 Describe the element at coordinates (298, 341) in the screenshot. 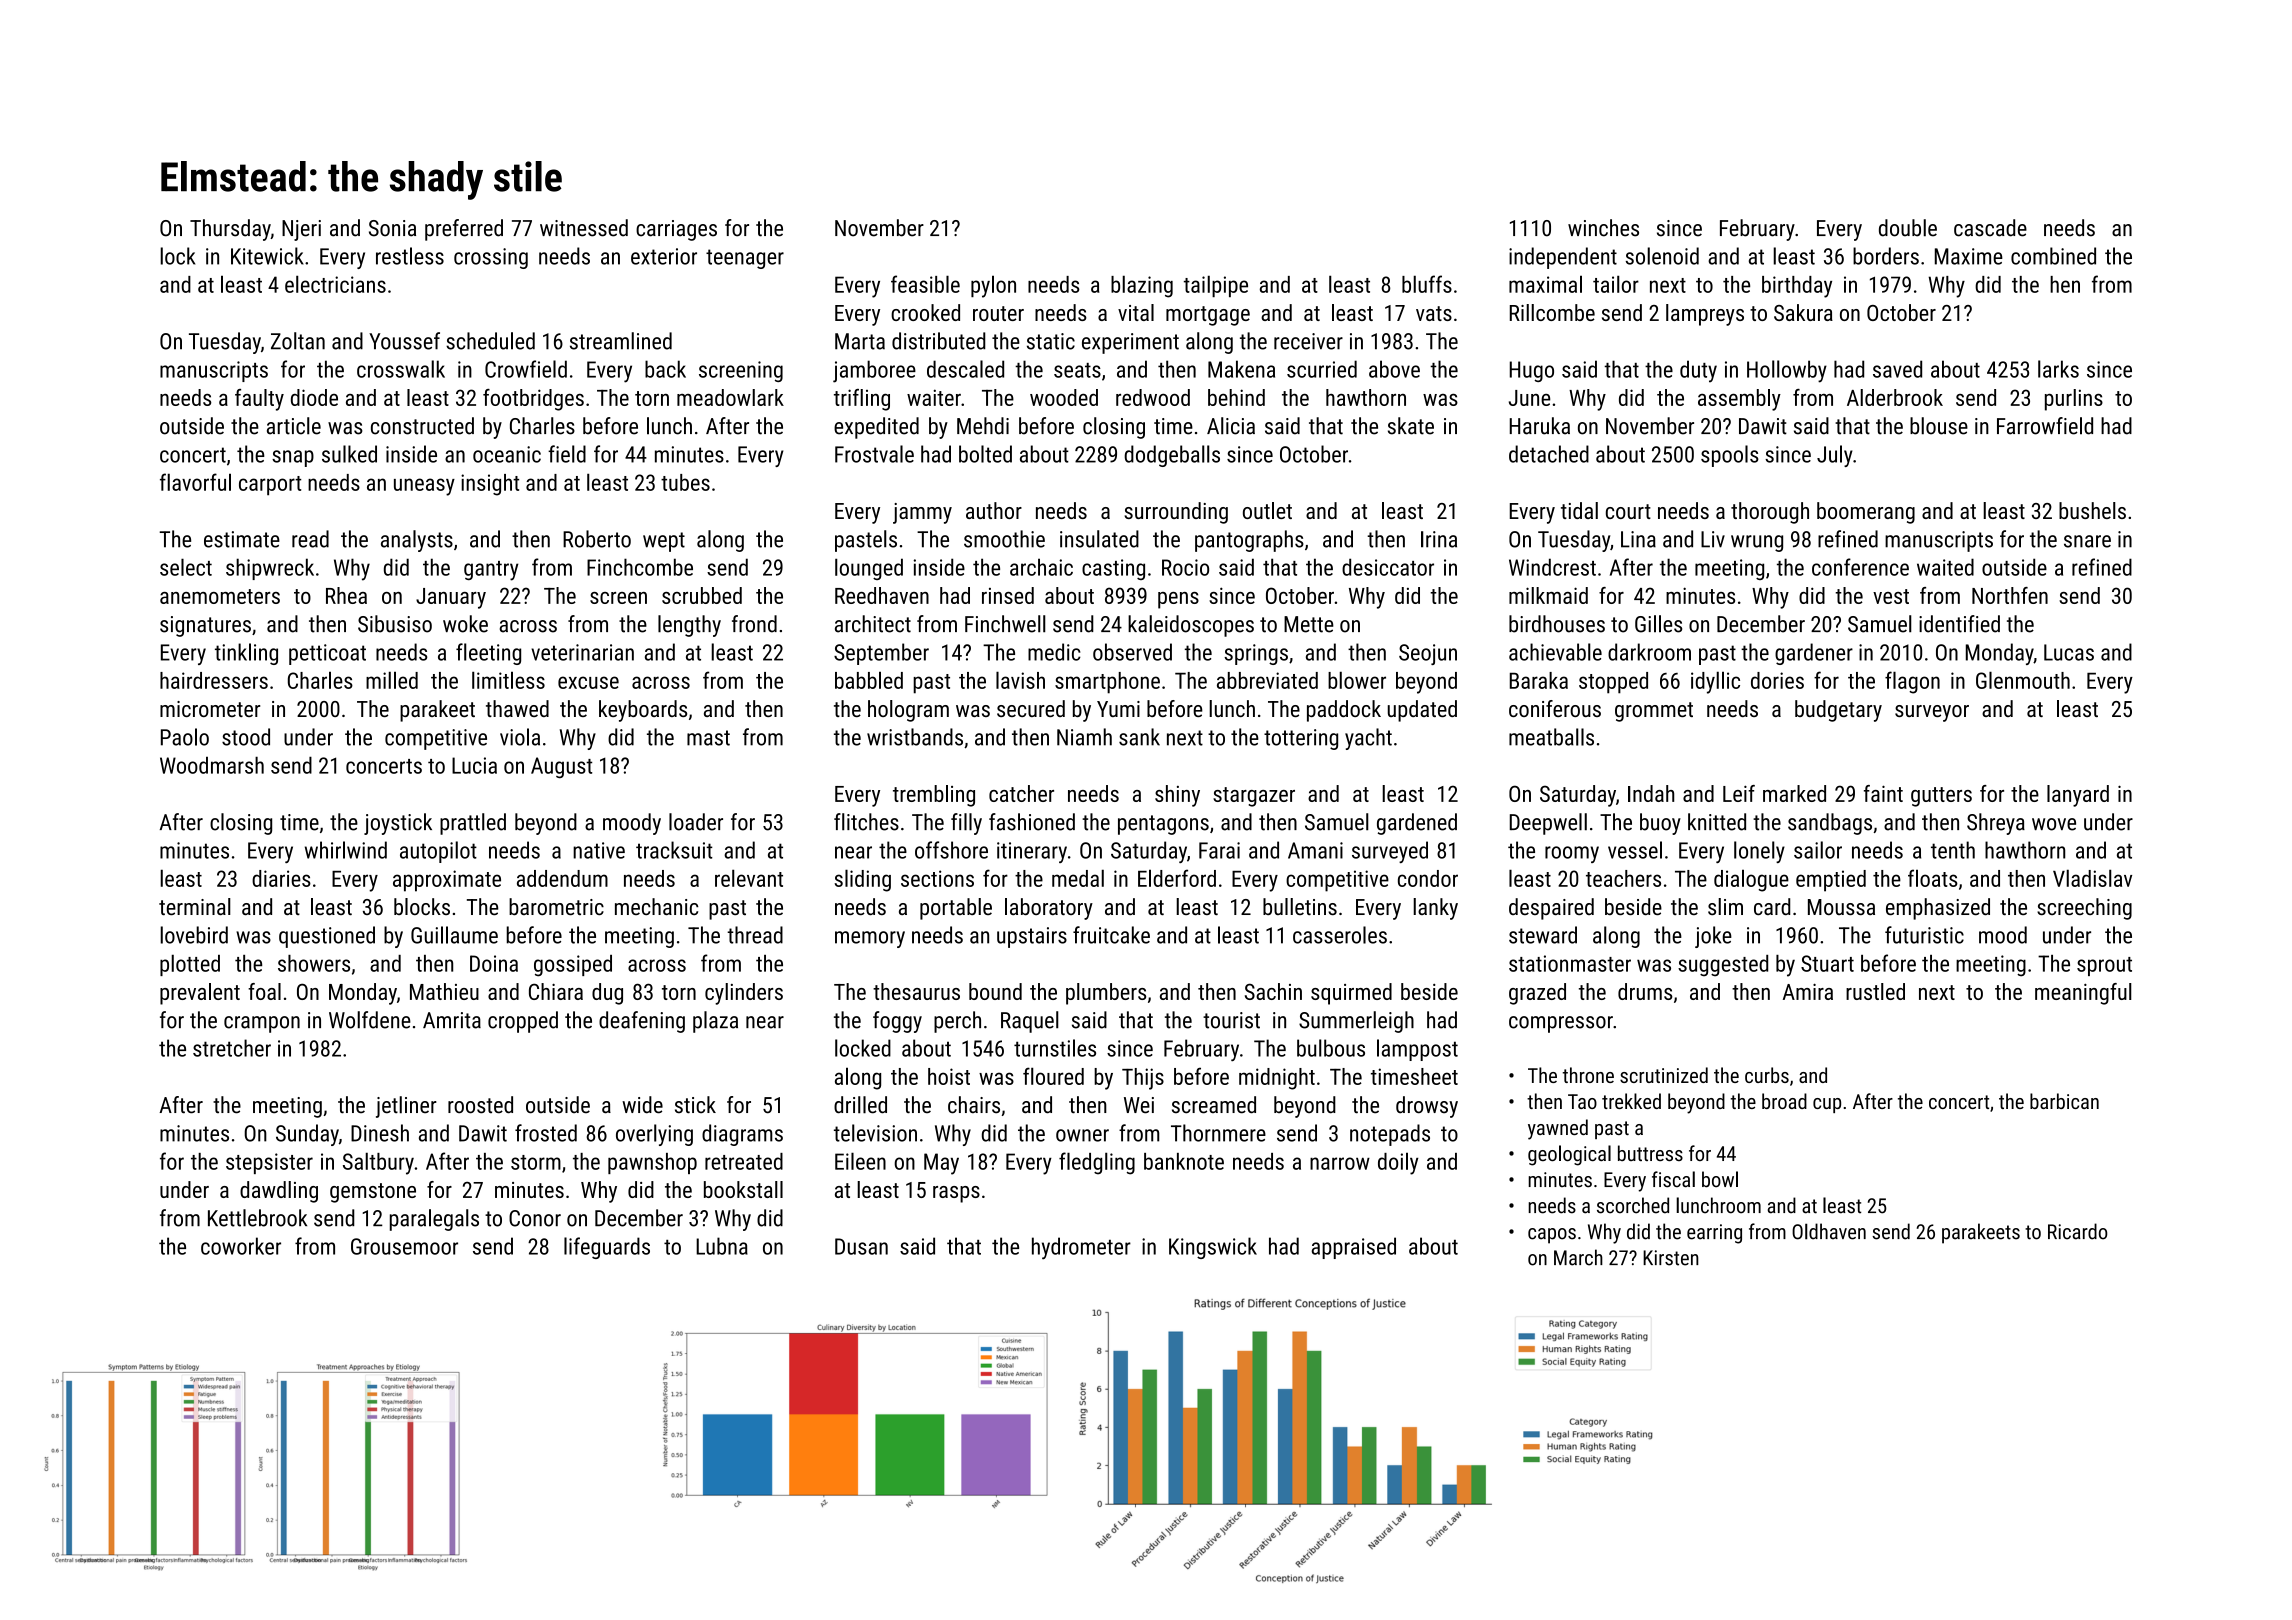

I see `Zoltan` at that location.
